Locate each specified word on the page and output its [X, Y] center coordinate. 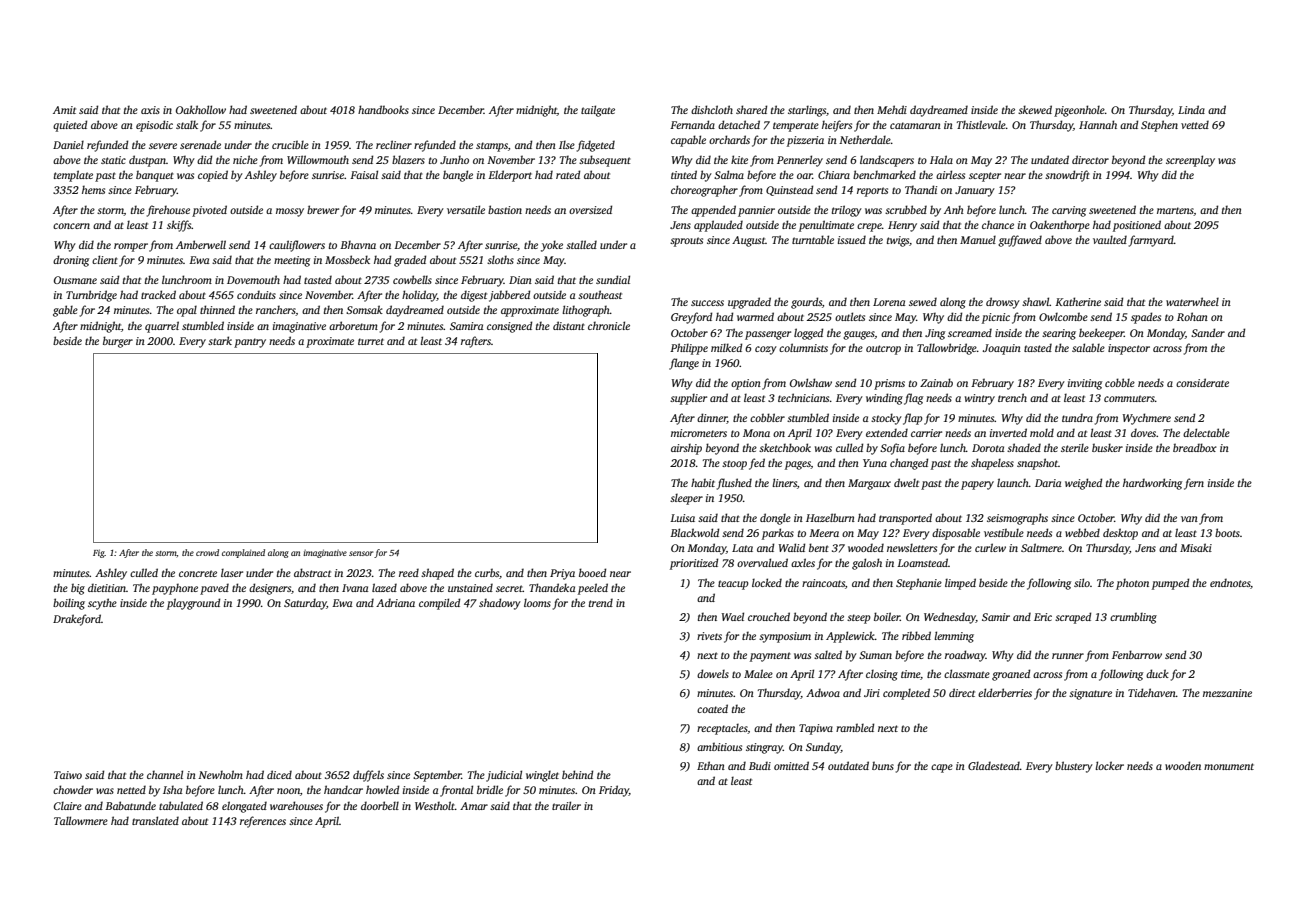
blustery [1074, 767]
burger [118, 342]
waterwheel [1192, 301]
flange [684, 364]
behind [577, 774]
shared [751, 109]
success [707, 303]
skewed [1035, 109]
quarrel [162, 327]
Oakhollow [201, 109]
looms [537, 603]
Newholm [220, 774]
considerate [1202, 382]
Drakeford [77, 620]
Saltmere [1041, 547]
